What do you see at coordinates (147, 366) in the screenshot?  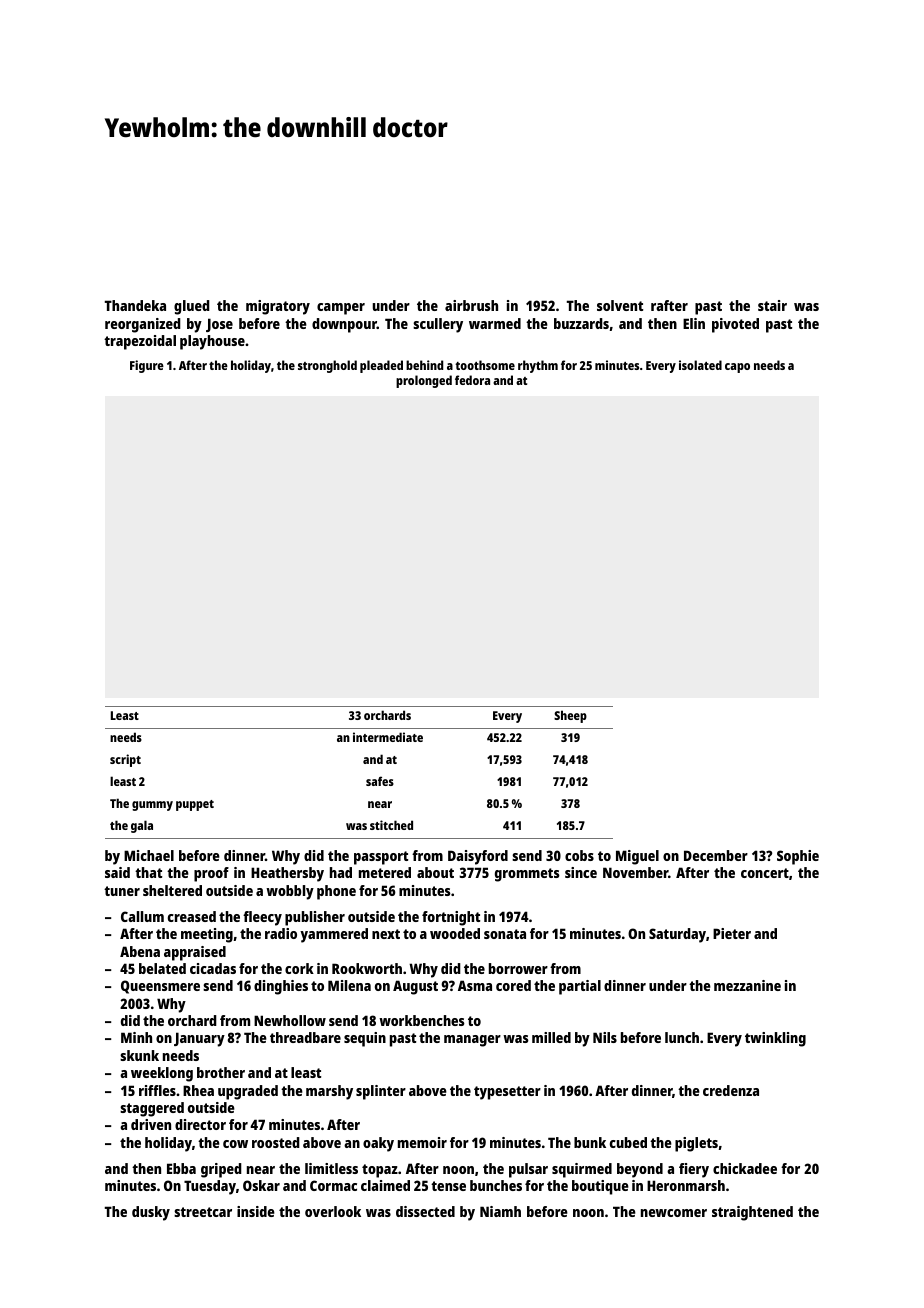 I see `Figure` at bounding box center [147, 366].
